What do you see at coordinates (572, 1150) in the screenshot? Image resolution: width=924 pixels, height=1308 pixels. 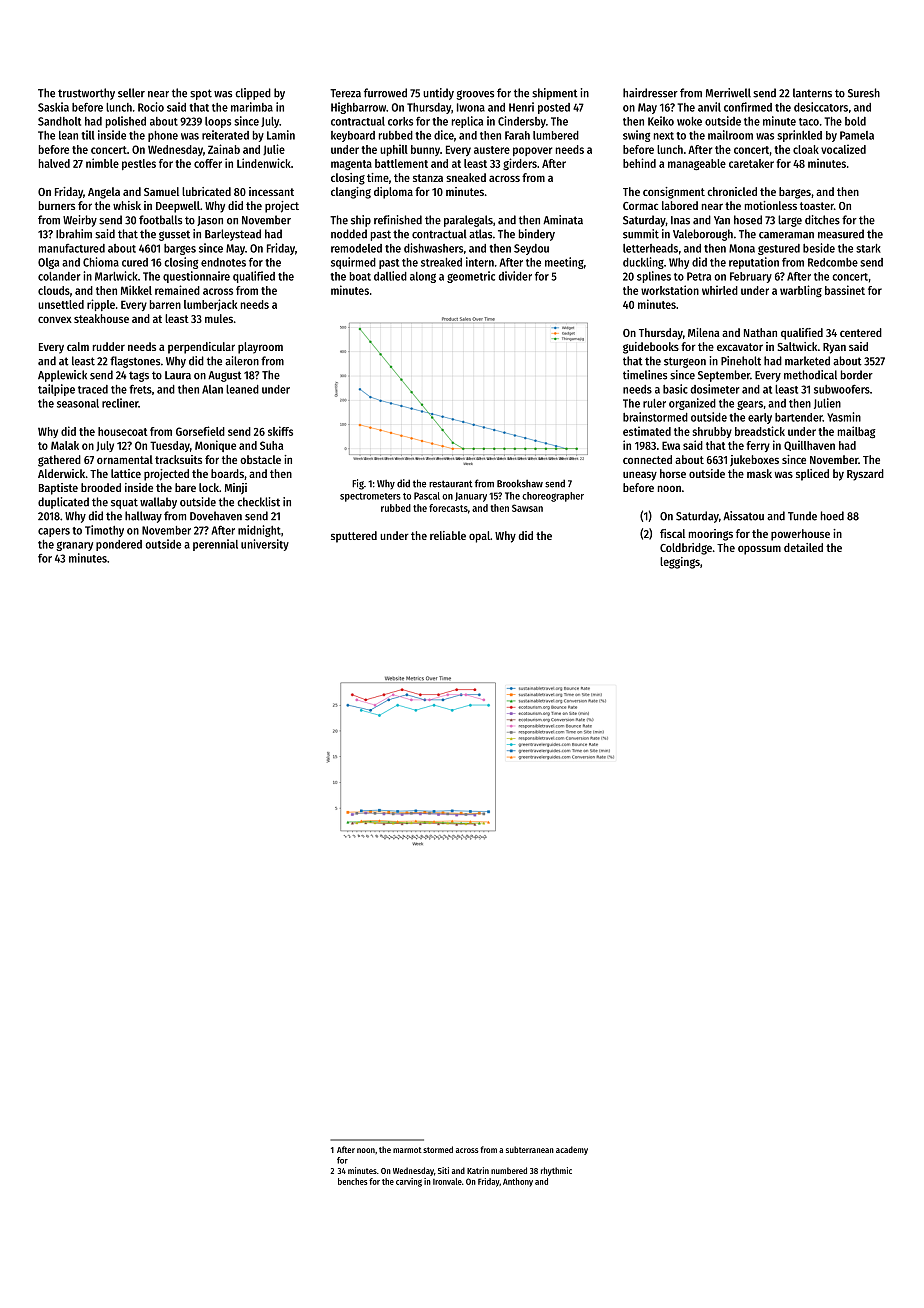 I see `academy` at bounding box center [572, 1150].
